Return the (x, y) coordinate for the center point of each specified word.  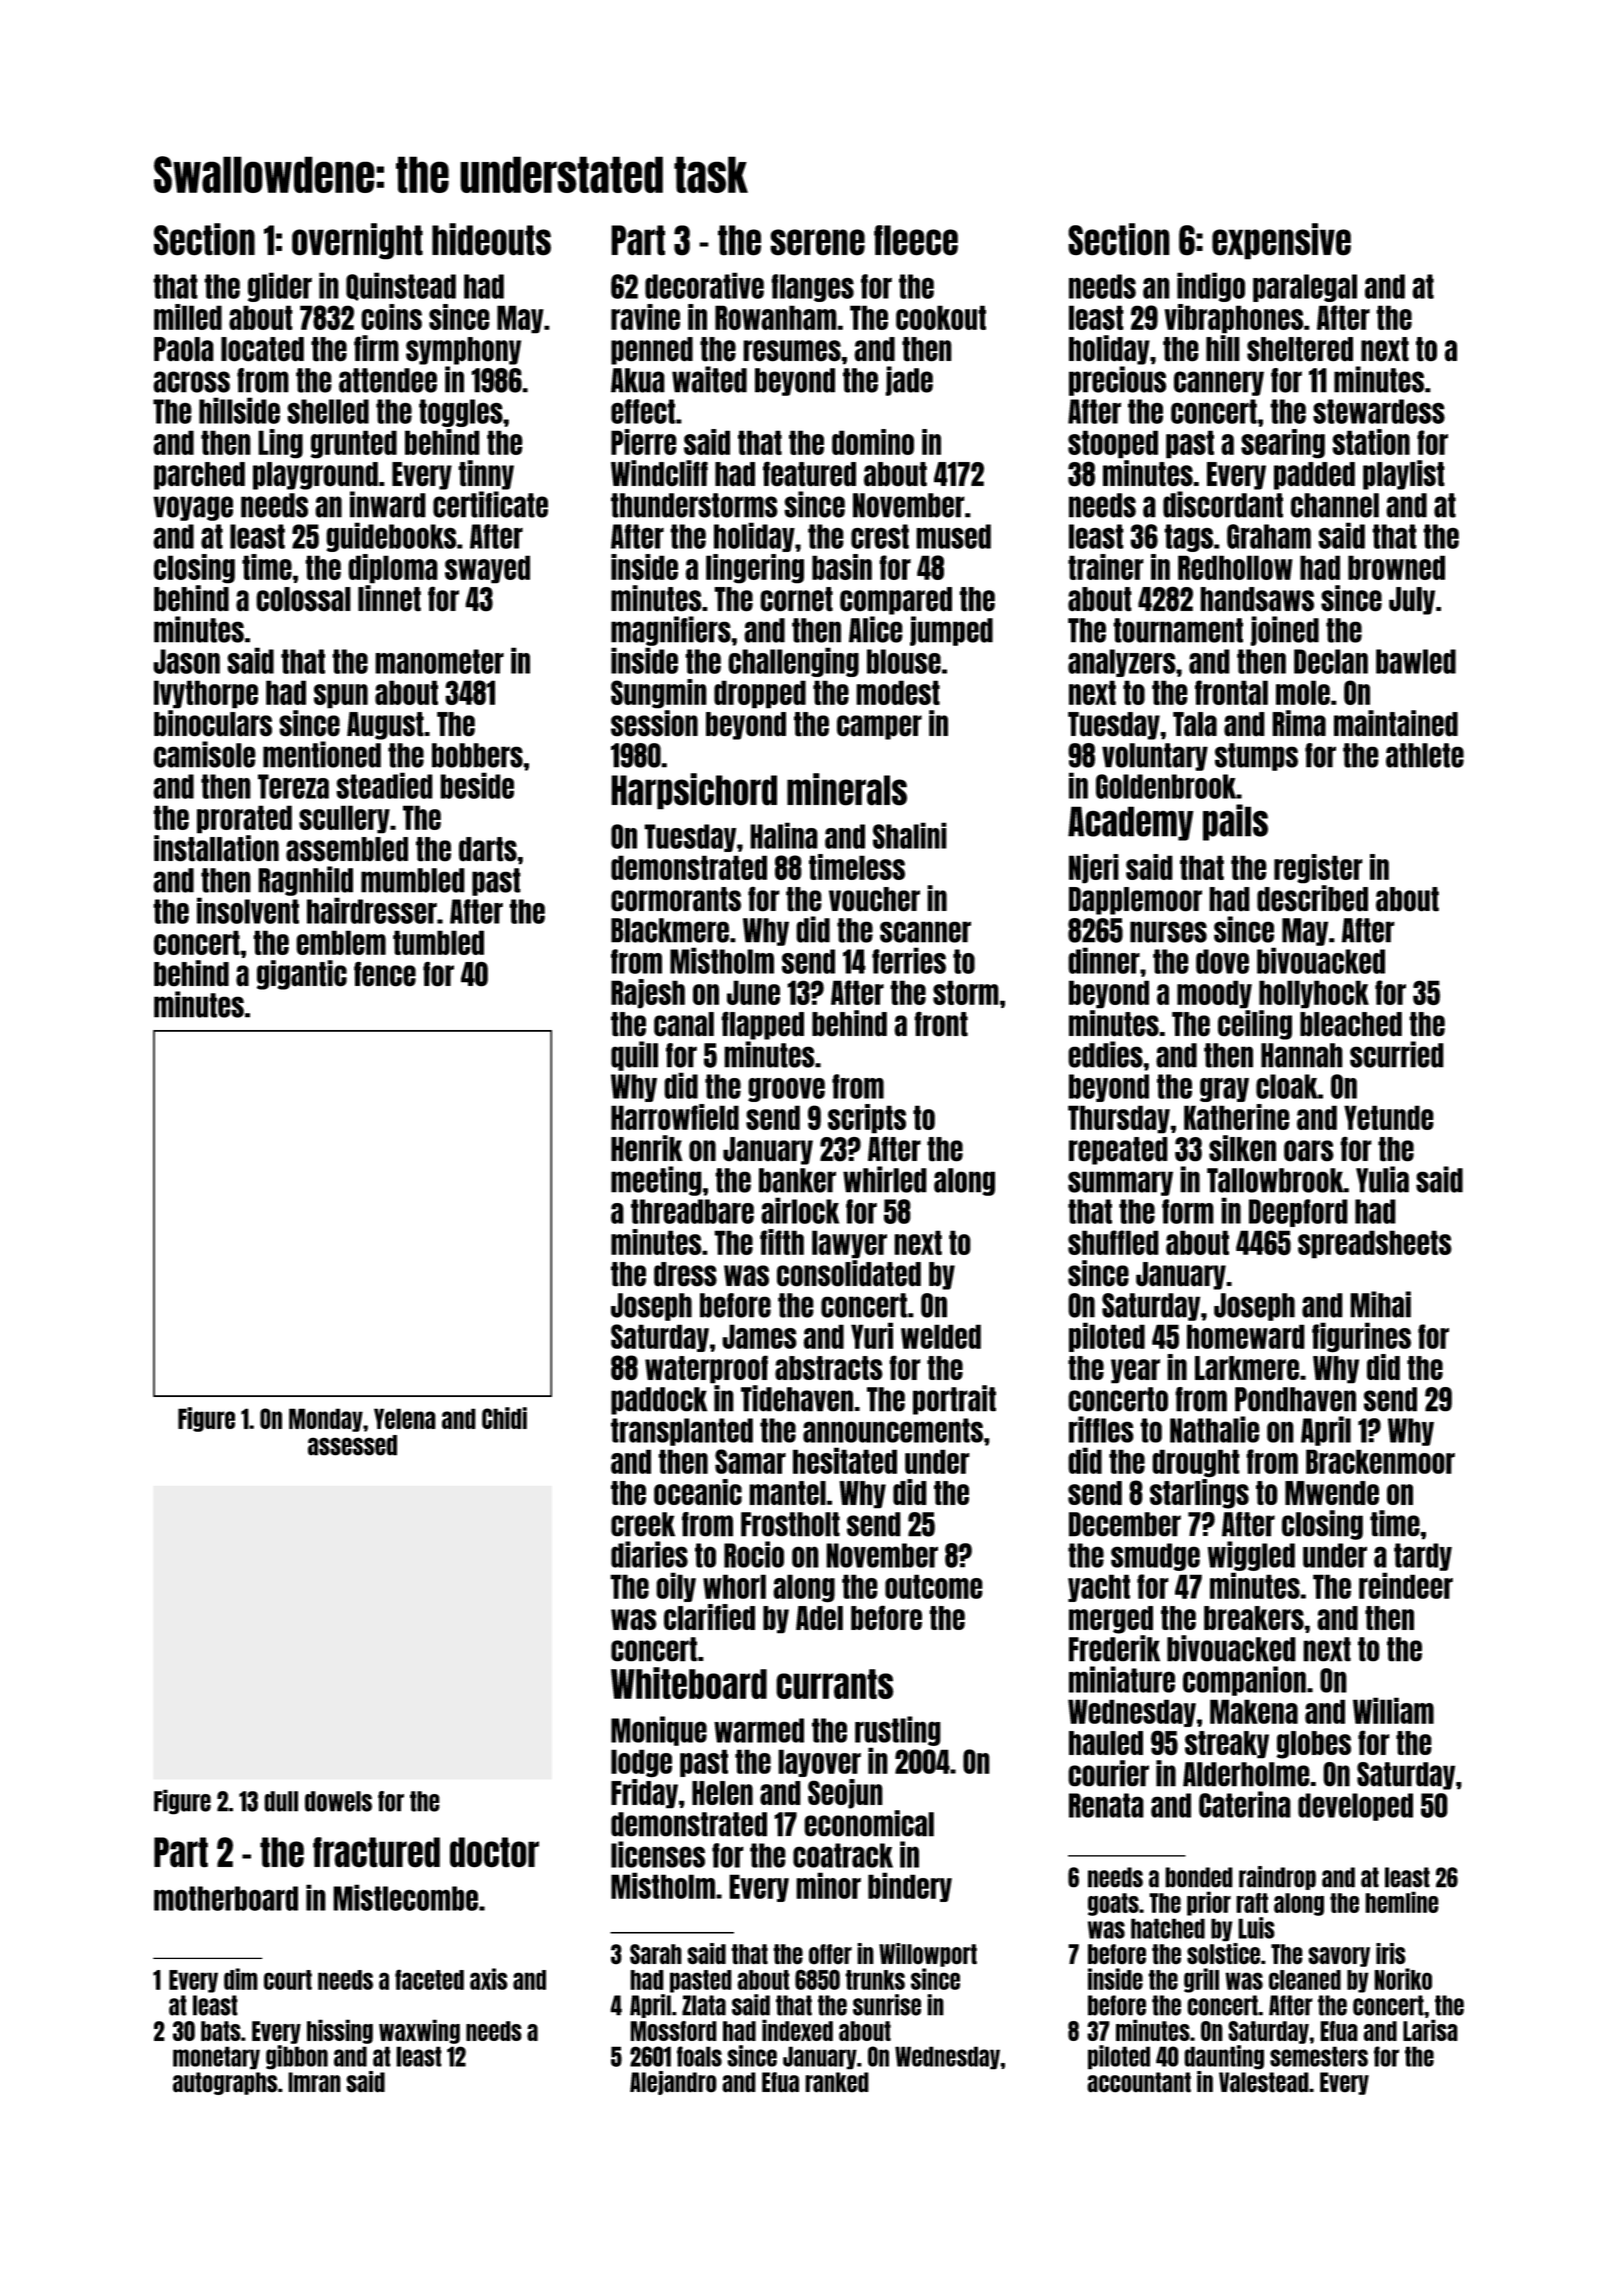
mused (953, 536)
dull (281, 1801)
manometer (439, 661)
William (1393, 1710)
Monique (659, 1731)
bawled (1416, 661)
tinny (486, 475)
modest (898, 692)
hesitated (845, 1460)
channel (1335, 505)
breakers (1254, 1618)
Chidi (504, 1418)
